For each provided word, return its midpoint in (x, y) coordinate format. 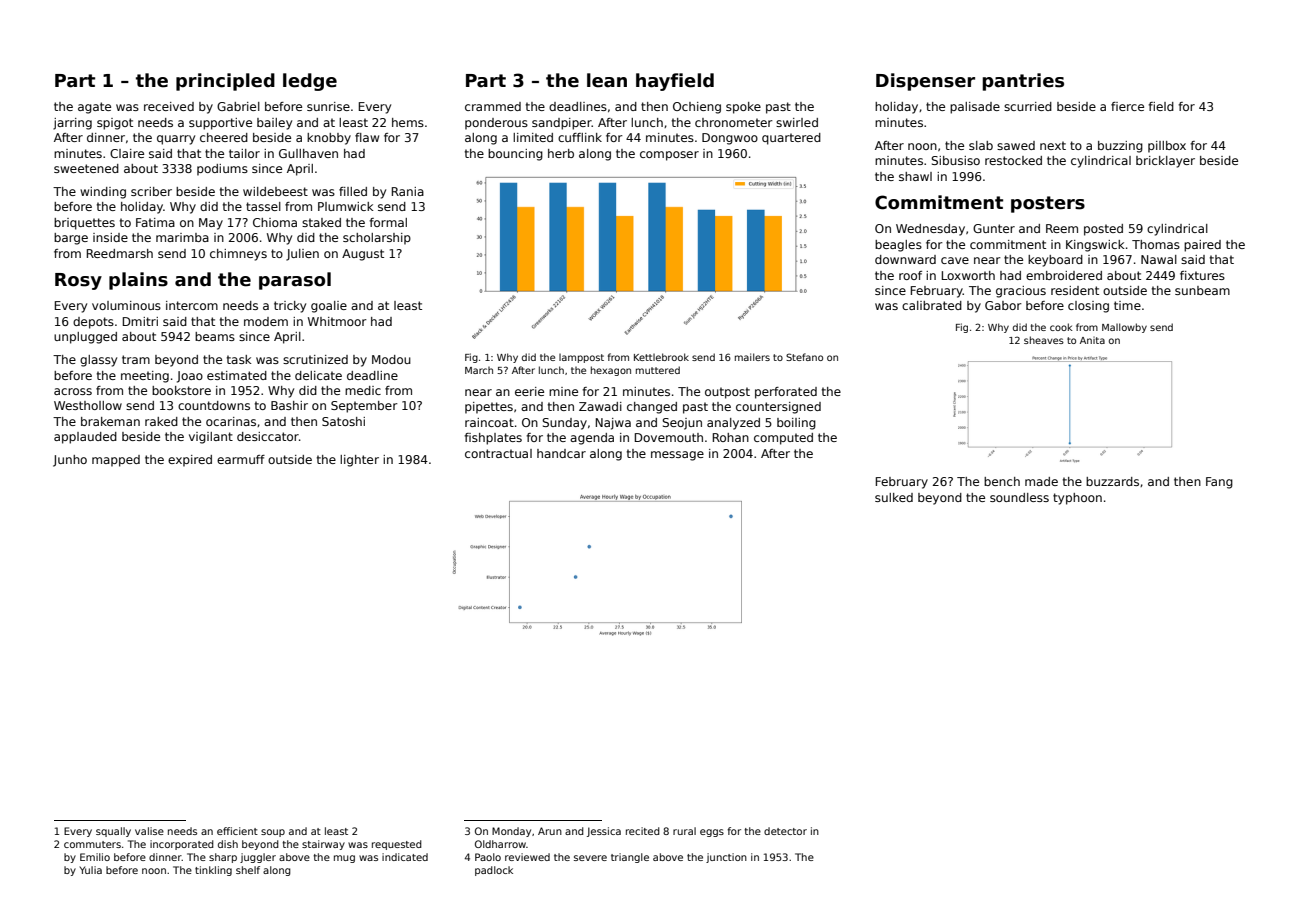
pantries (1023, 82)
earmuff (241, 459)
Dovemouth (669, 437)
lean (607, 80)
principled (225, 82)
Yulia (90, 870)
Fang (1219, 483)
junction (726, 858)
